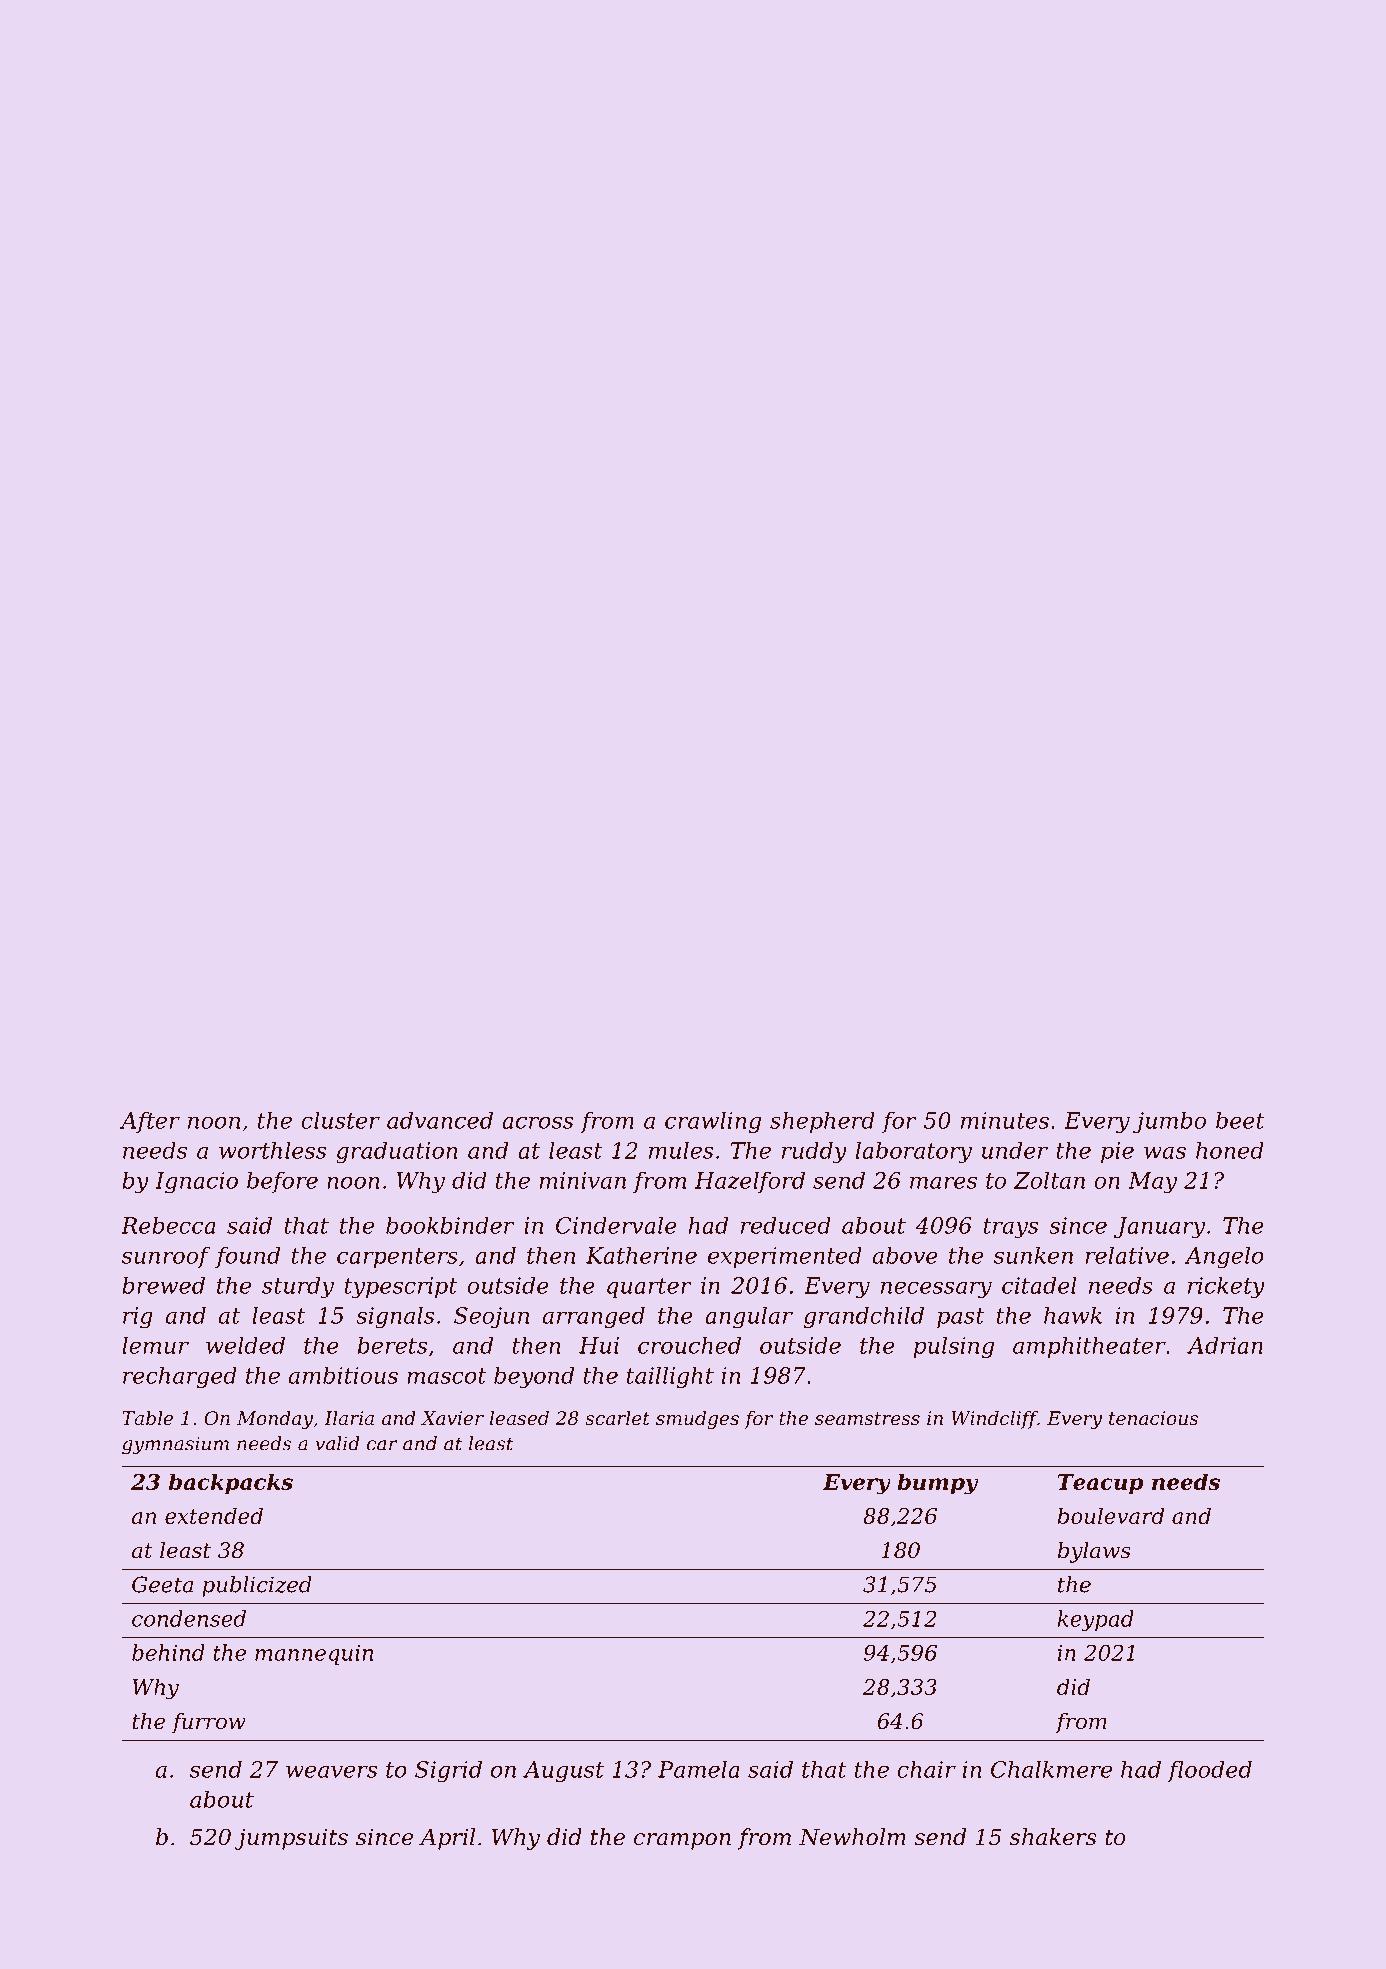 The width and height of the page is (1386, 1969). What do you see at coordinates (1073, 1315) in the page?
I see `hawk` at bounding box center [1073, 1315].
